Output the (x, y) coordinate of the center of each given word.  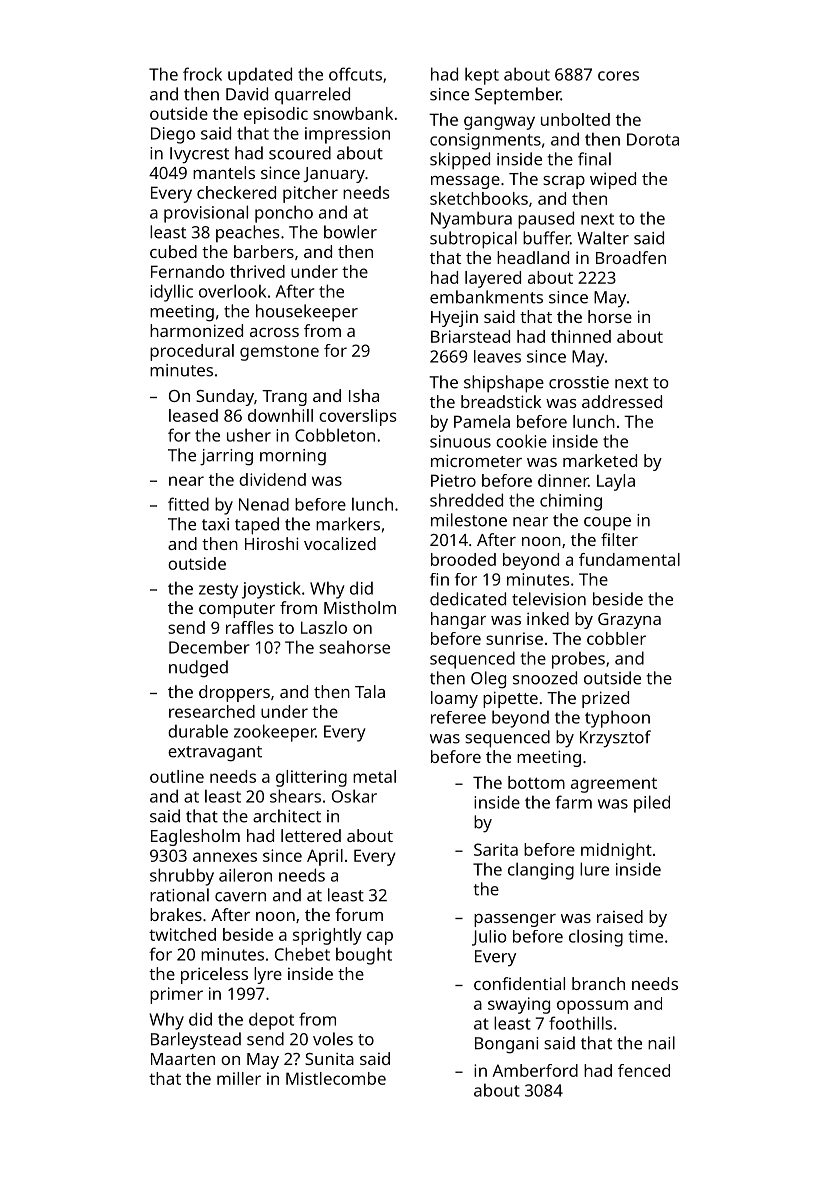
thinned (581, 336)
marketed (600, 460)
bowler (350, 232)
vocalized (340, 543)
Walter (603, 238)
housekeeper (307, 313)
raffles (249, 627)
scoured (300, 153)
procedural (192, 352)
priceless (214, 975)
